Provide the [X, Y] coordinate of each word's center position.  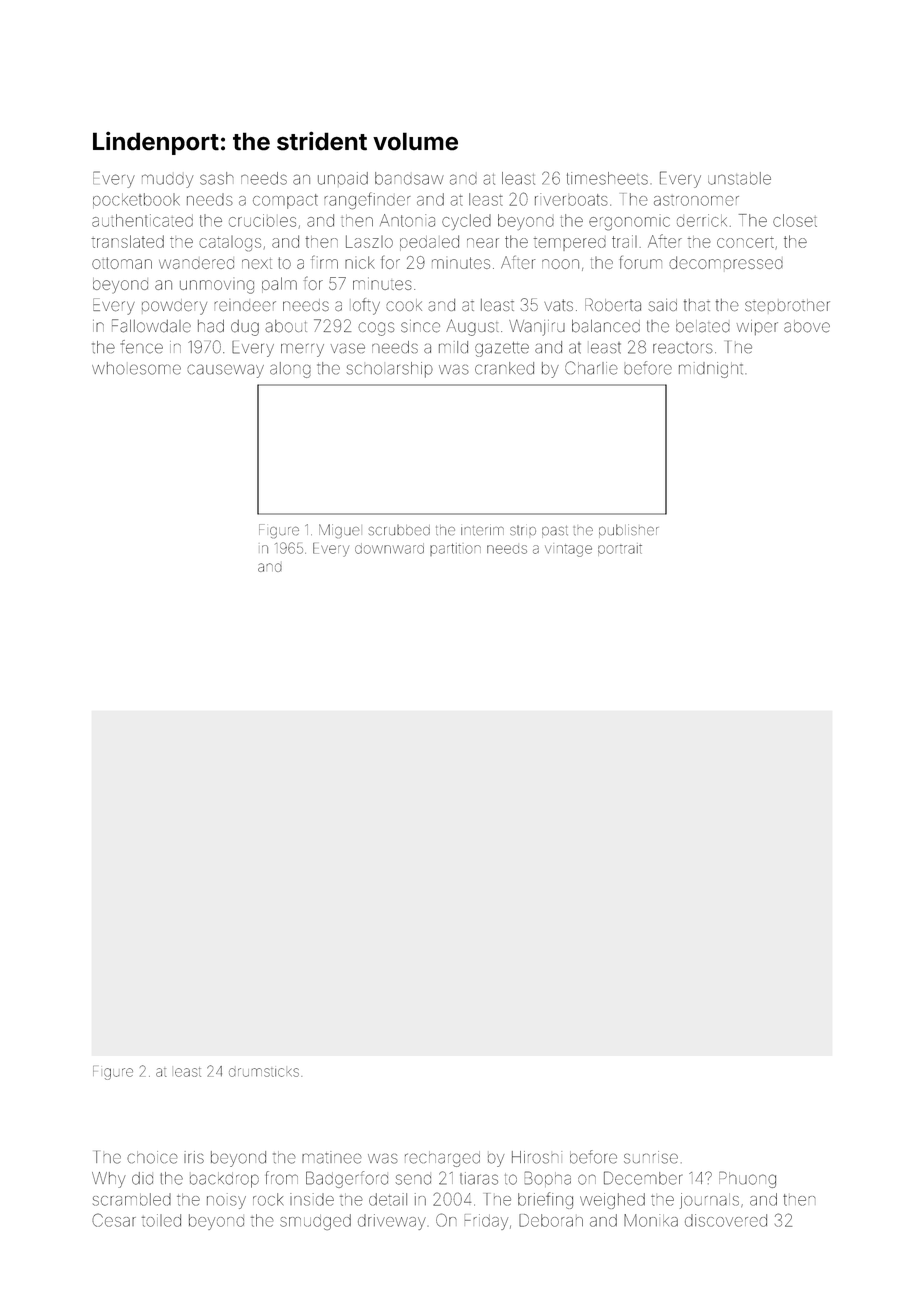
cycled [466, 222]
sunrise [651, 1157]
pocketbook [136, 199]
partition [455, 550]
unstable [739, 178]
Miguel [339, 531]
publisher [628, 531]
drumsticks [264, 1072]
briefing [545, 1200]
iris [194, 1157]
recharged [442, 1159]
